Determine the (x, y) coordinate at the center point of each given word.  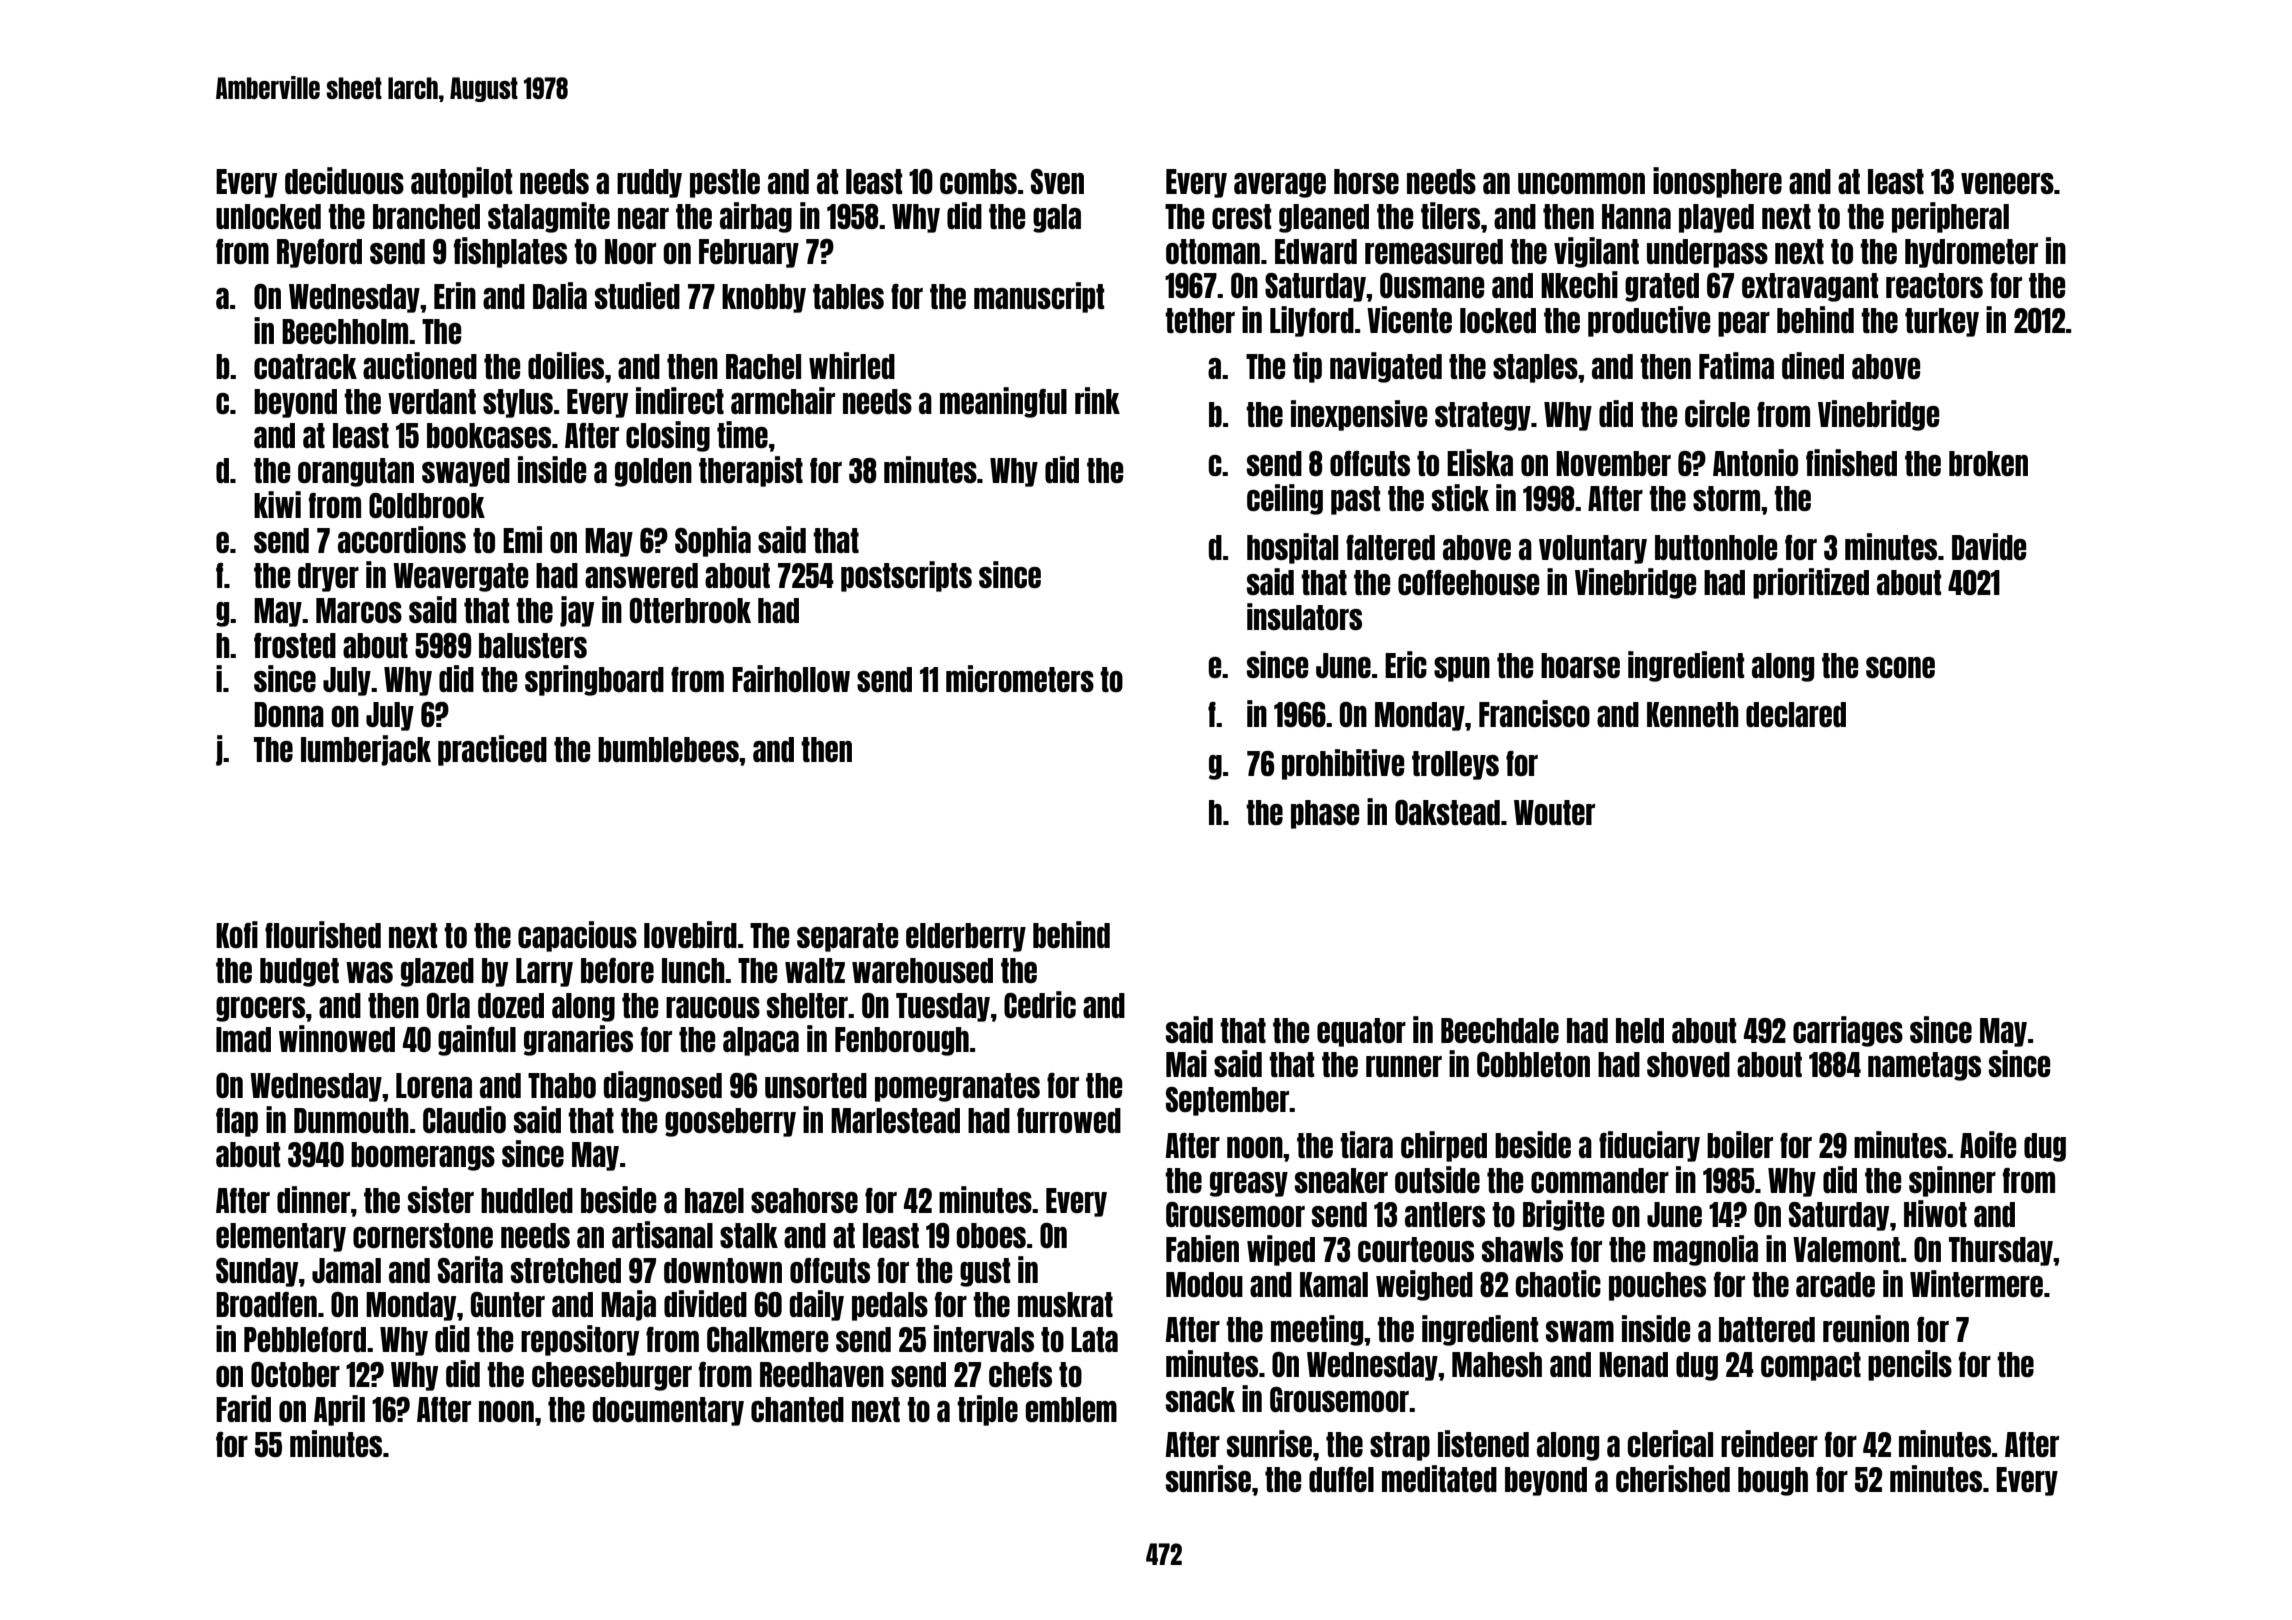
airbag (756, 217)
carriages (1848, 1031)
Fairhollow (791, 678)
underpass (1707, 253)
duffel (1341, 1479)
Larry (544, 972)
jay (577, 611)
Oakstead (1447, 812)
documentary (668, 1411)
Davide (1989, 546)
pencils (1910, 1365)
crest (1241, 216)
